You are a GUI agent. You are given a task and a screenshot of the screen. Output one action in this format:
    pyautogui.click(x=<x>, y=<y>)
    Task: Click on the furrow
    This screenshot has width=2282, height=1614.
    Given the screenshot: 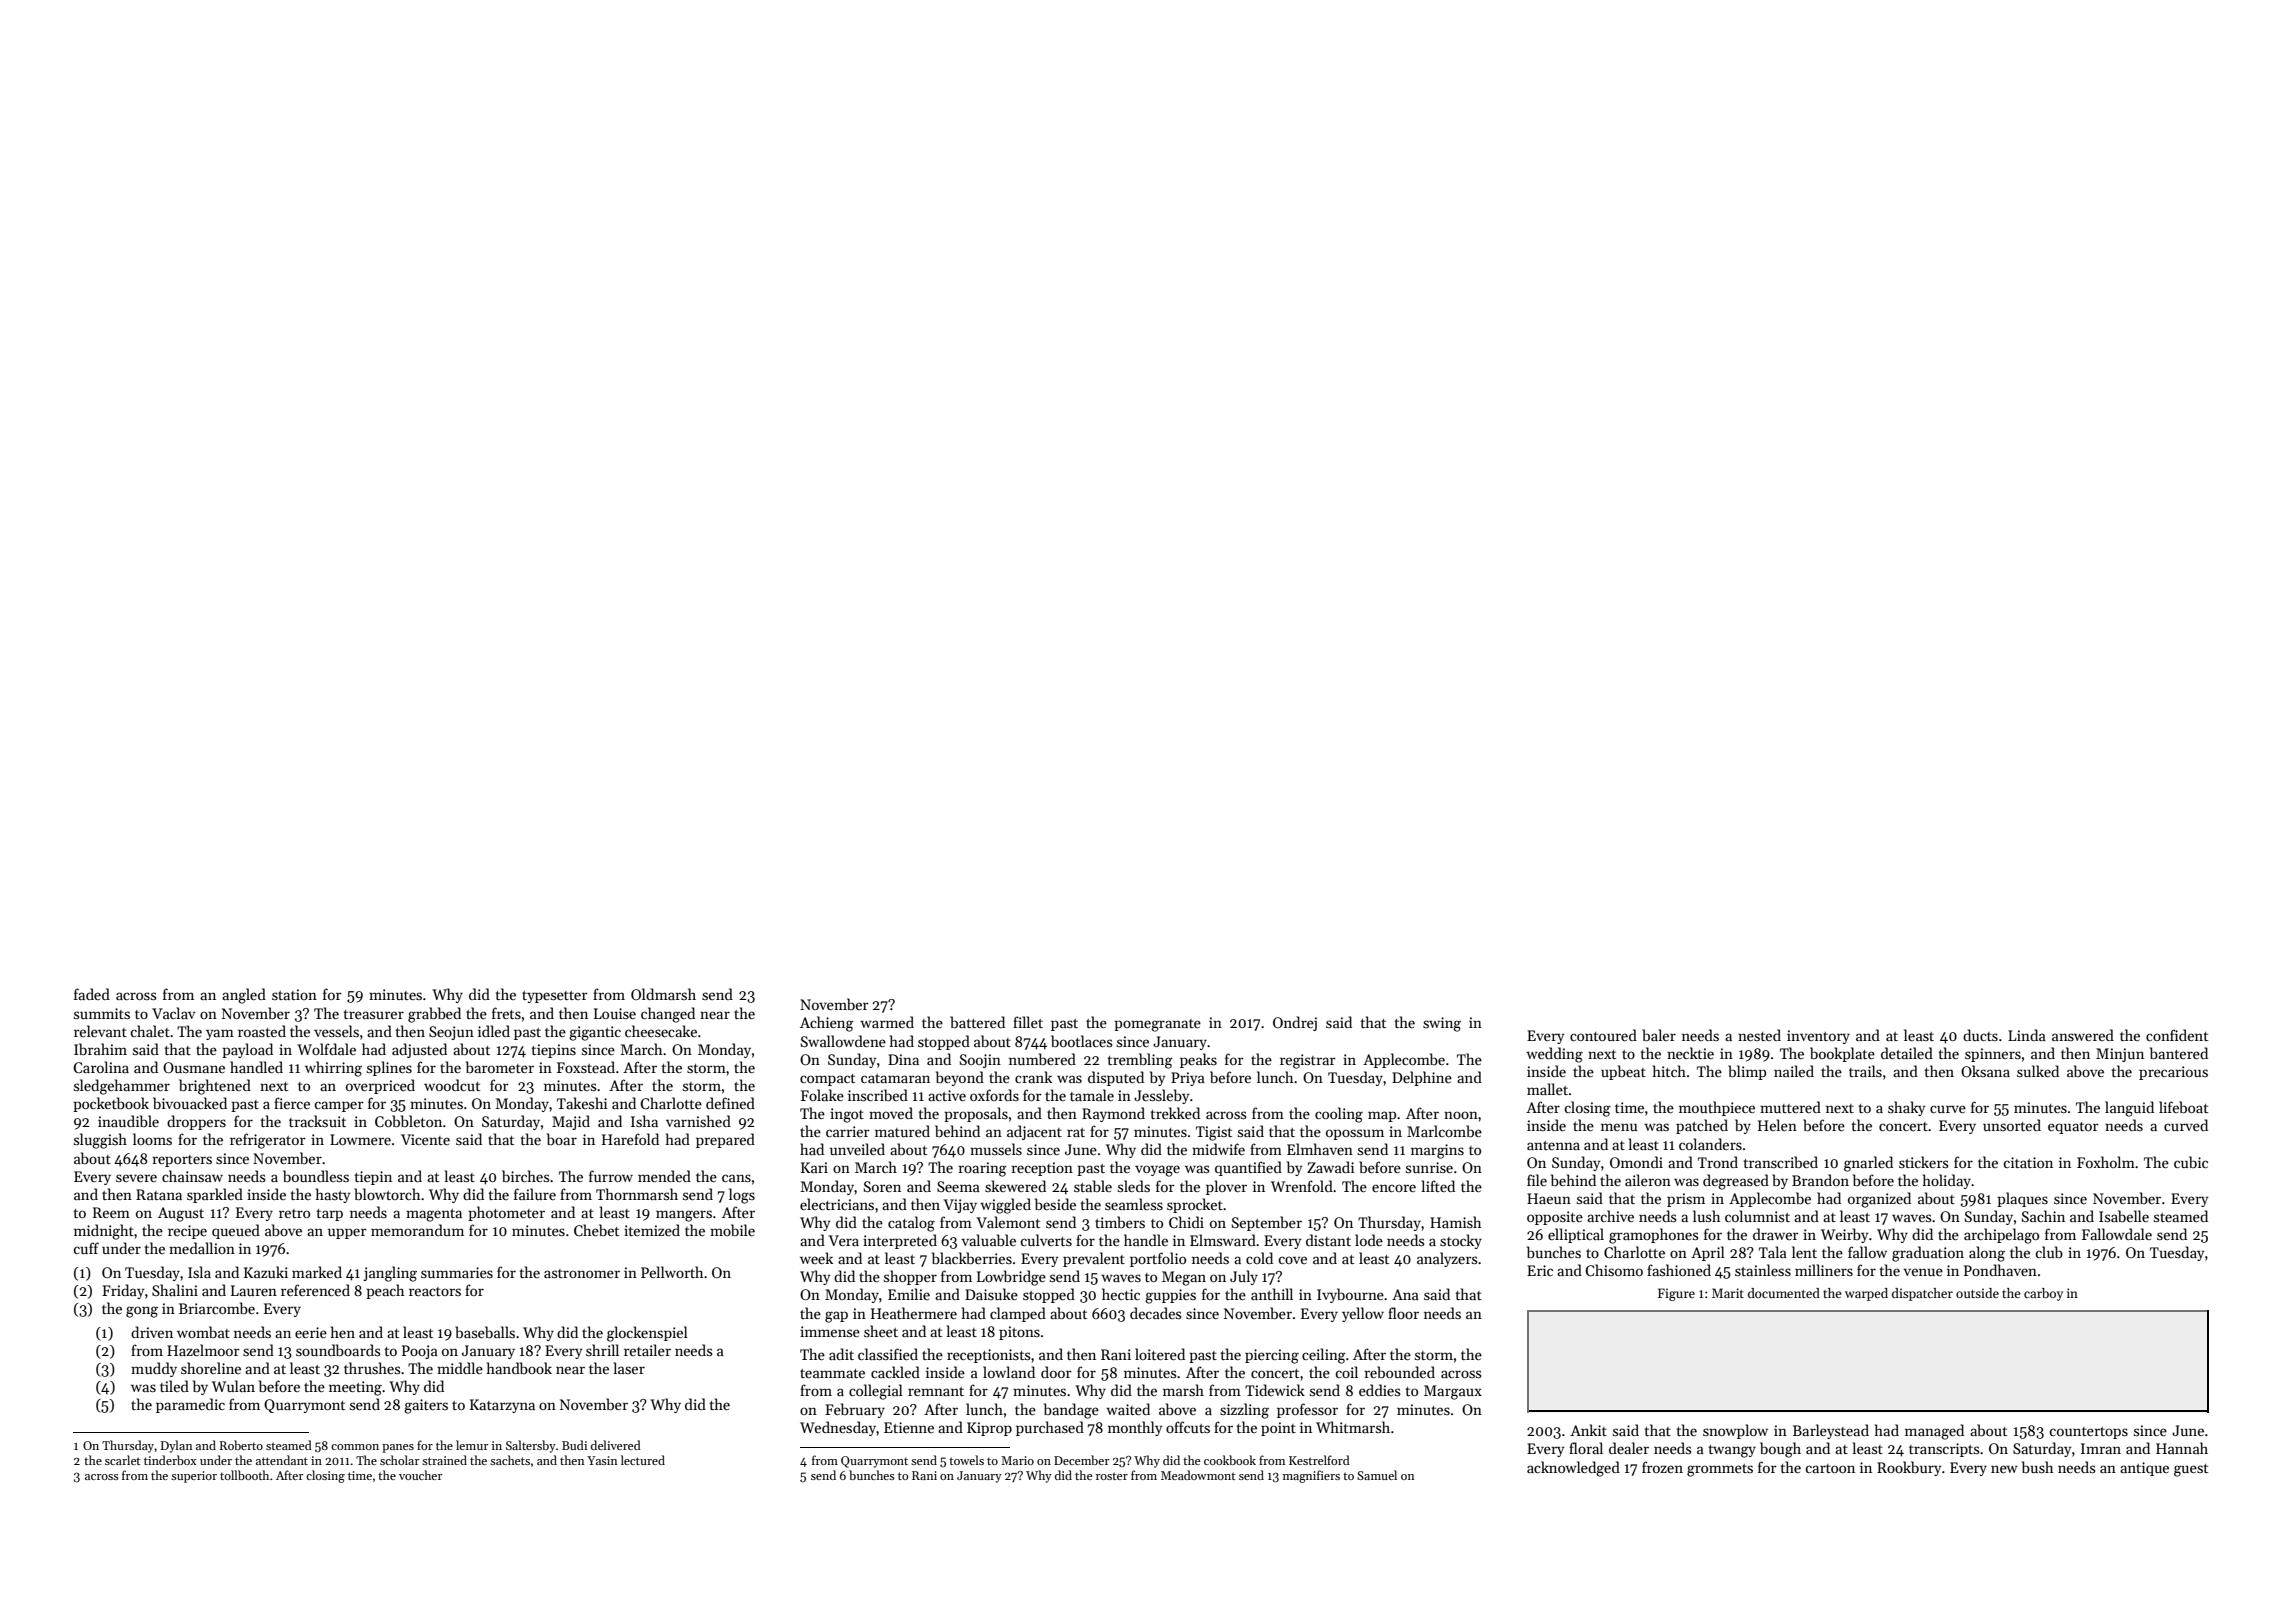 What is the action you would take?
    pyautogui.click(x=611, y=1176)
